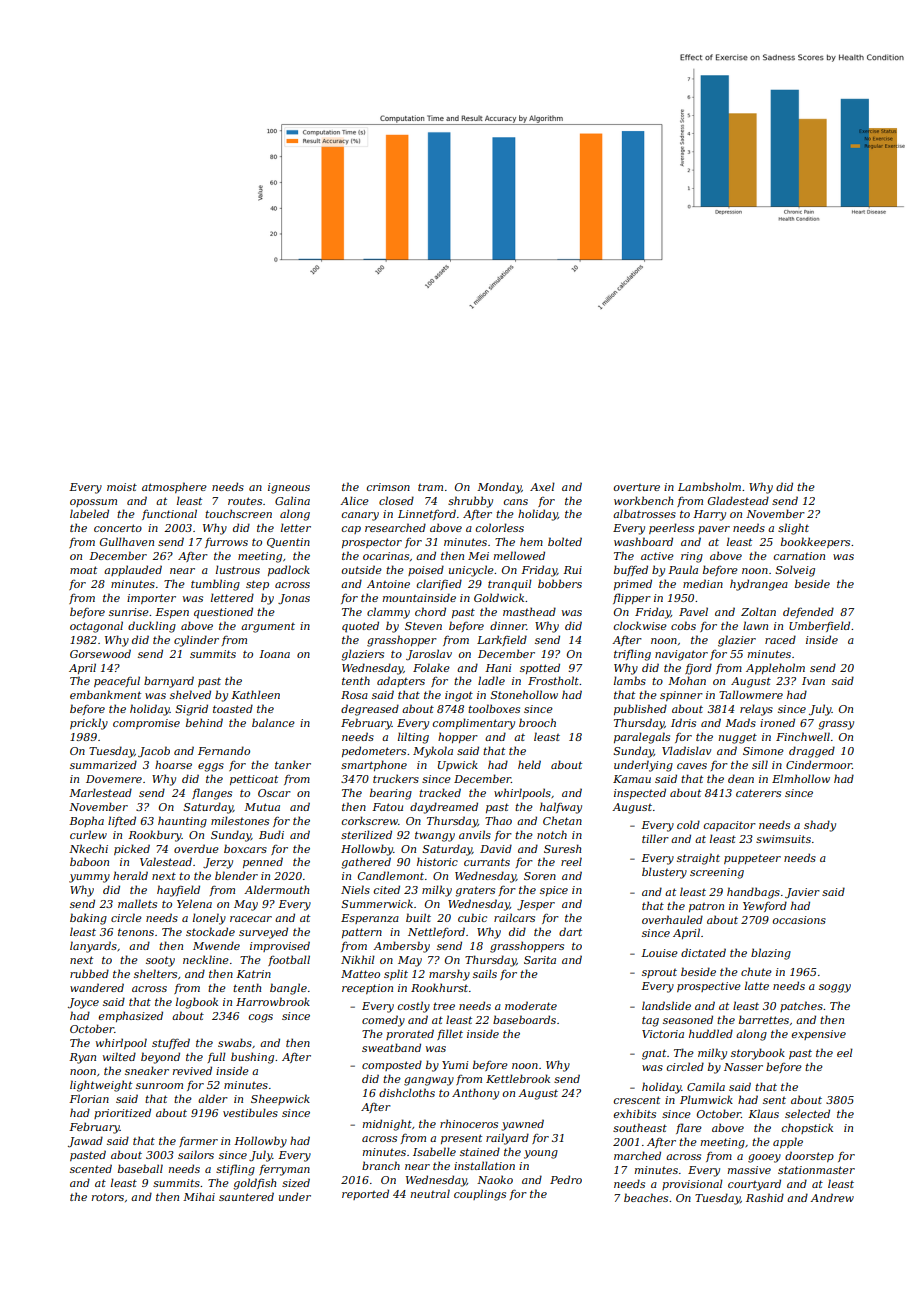 This image has width=924, height=1308. What do you see at coordinates (780, 639) in the image?
I see `raced` at bounding box center [780, 639].
